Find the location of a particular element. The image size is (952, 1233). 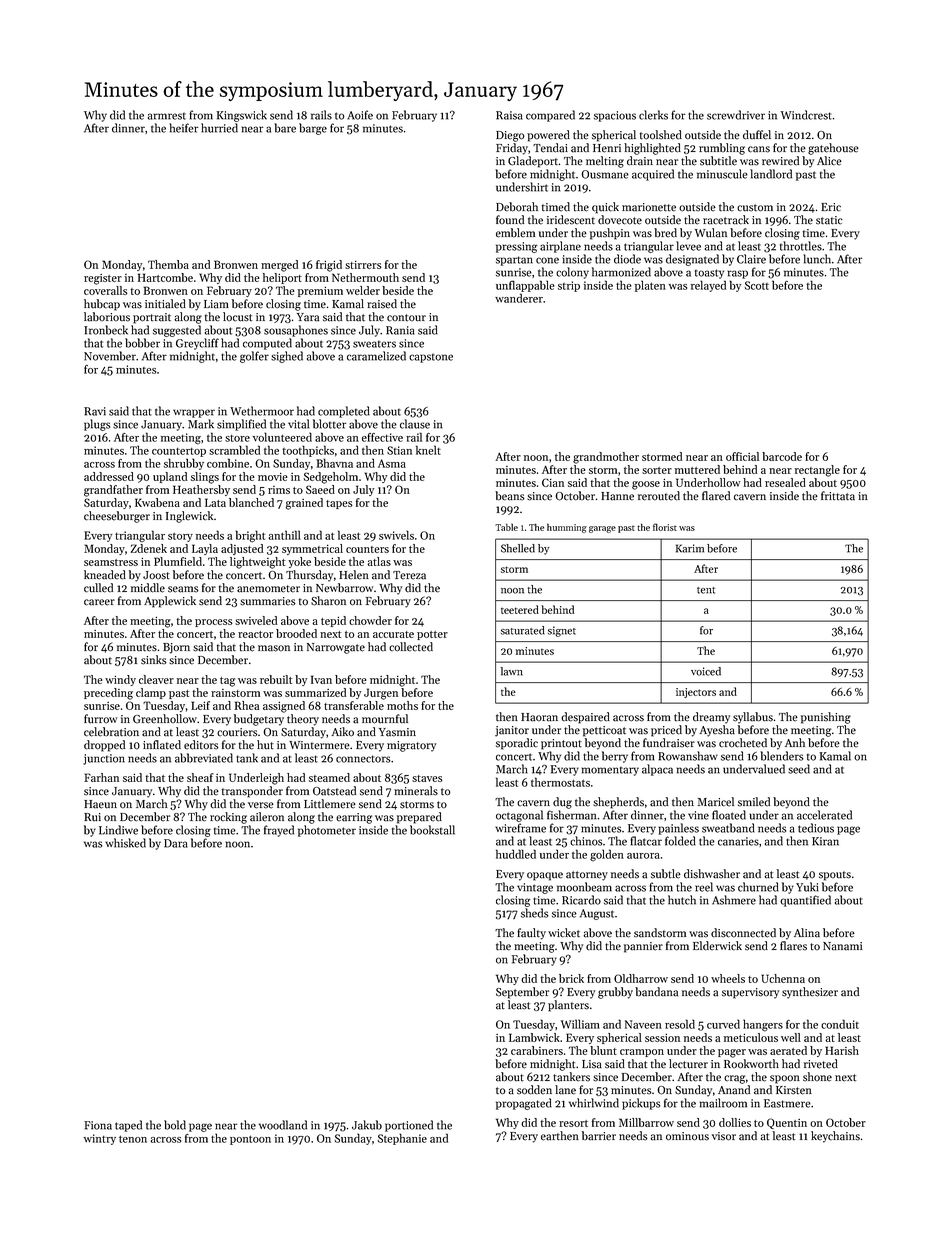

swivels is located at coordinates (396, 535).
